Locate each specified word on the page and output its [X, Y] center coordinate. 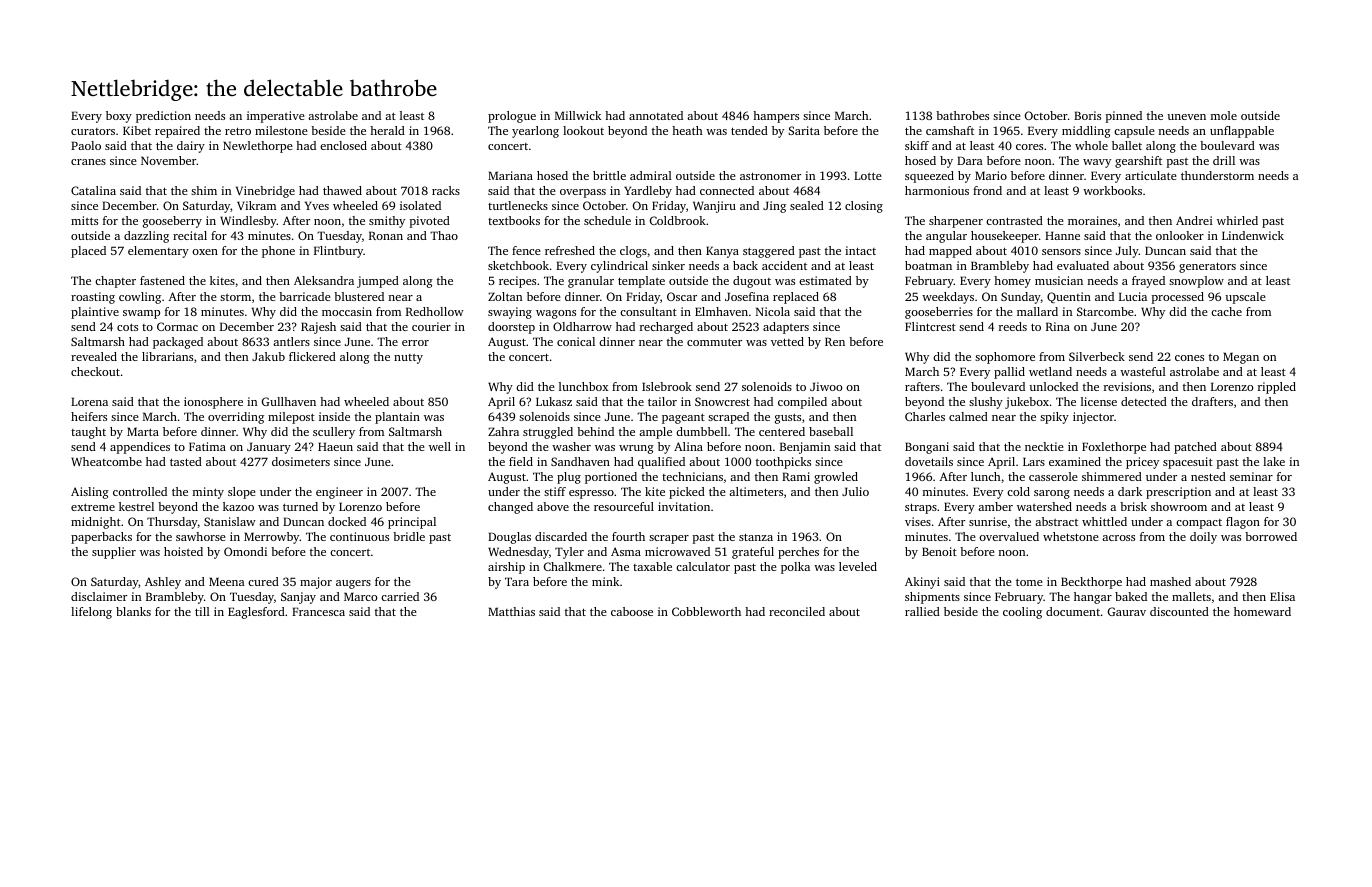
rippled [1277, 388]
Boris [1087, 115]
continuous [359, 536]
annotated [656, 115]
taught [88, 433]
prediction [163, 117]
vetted [787, 341]
